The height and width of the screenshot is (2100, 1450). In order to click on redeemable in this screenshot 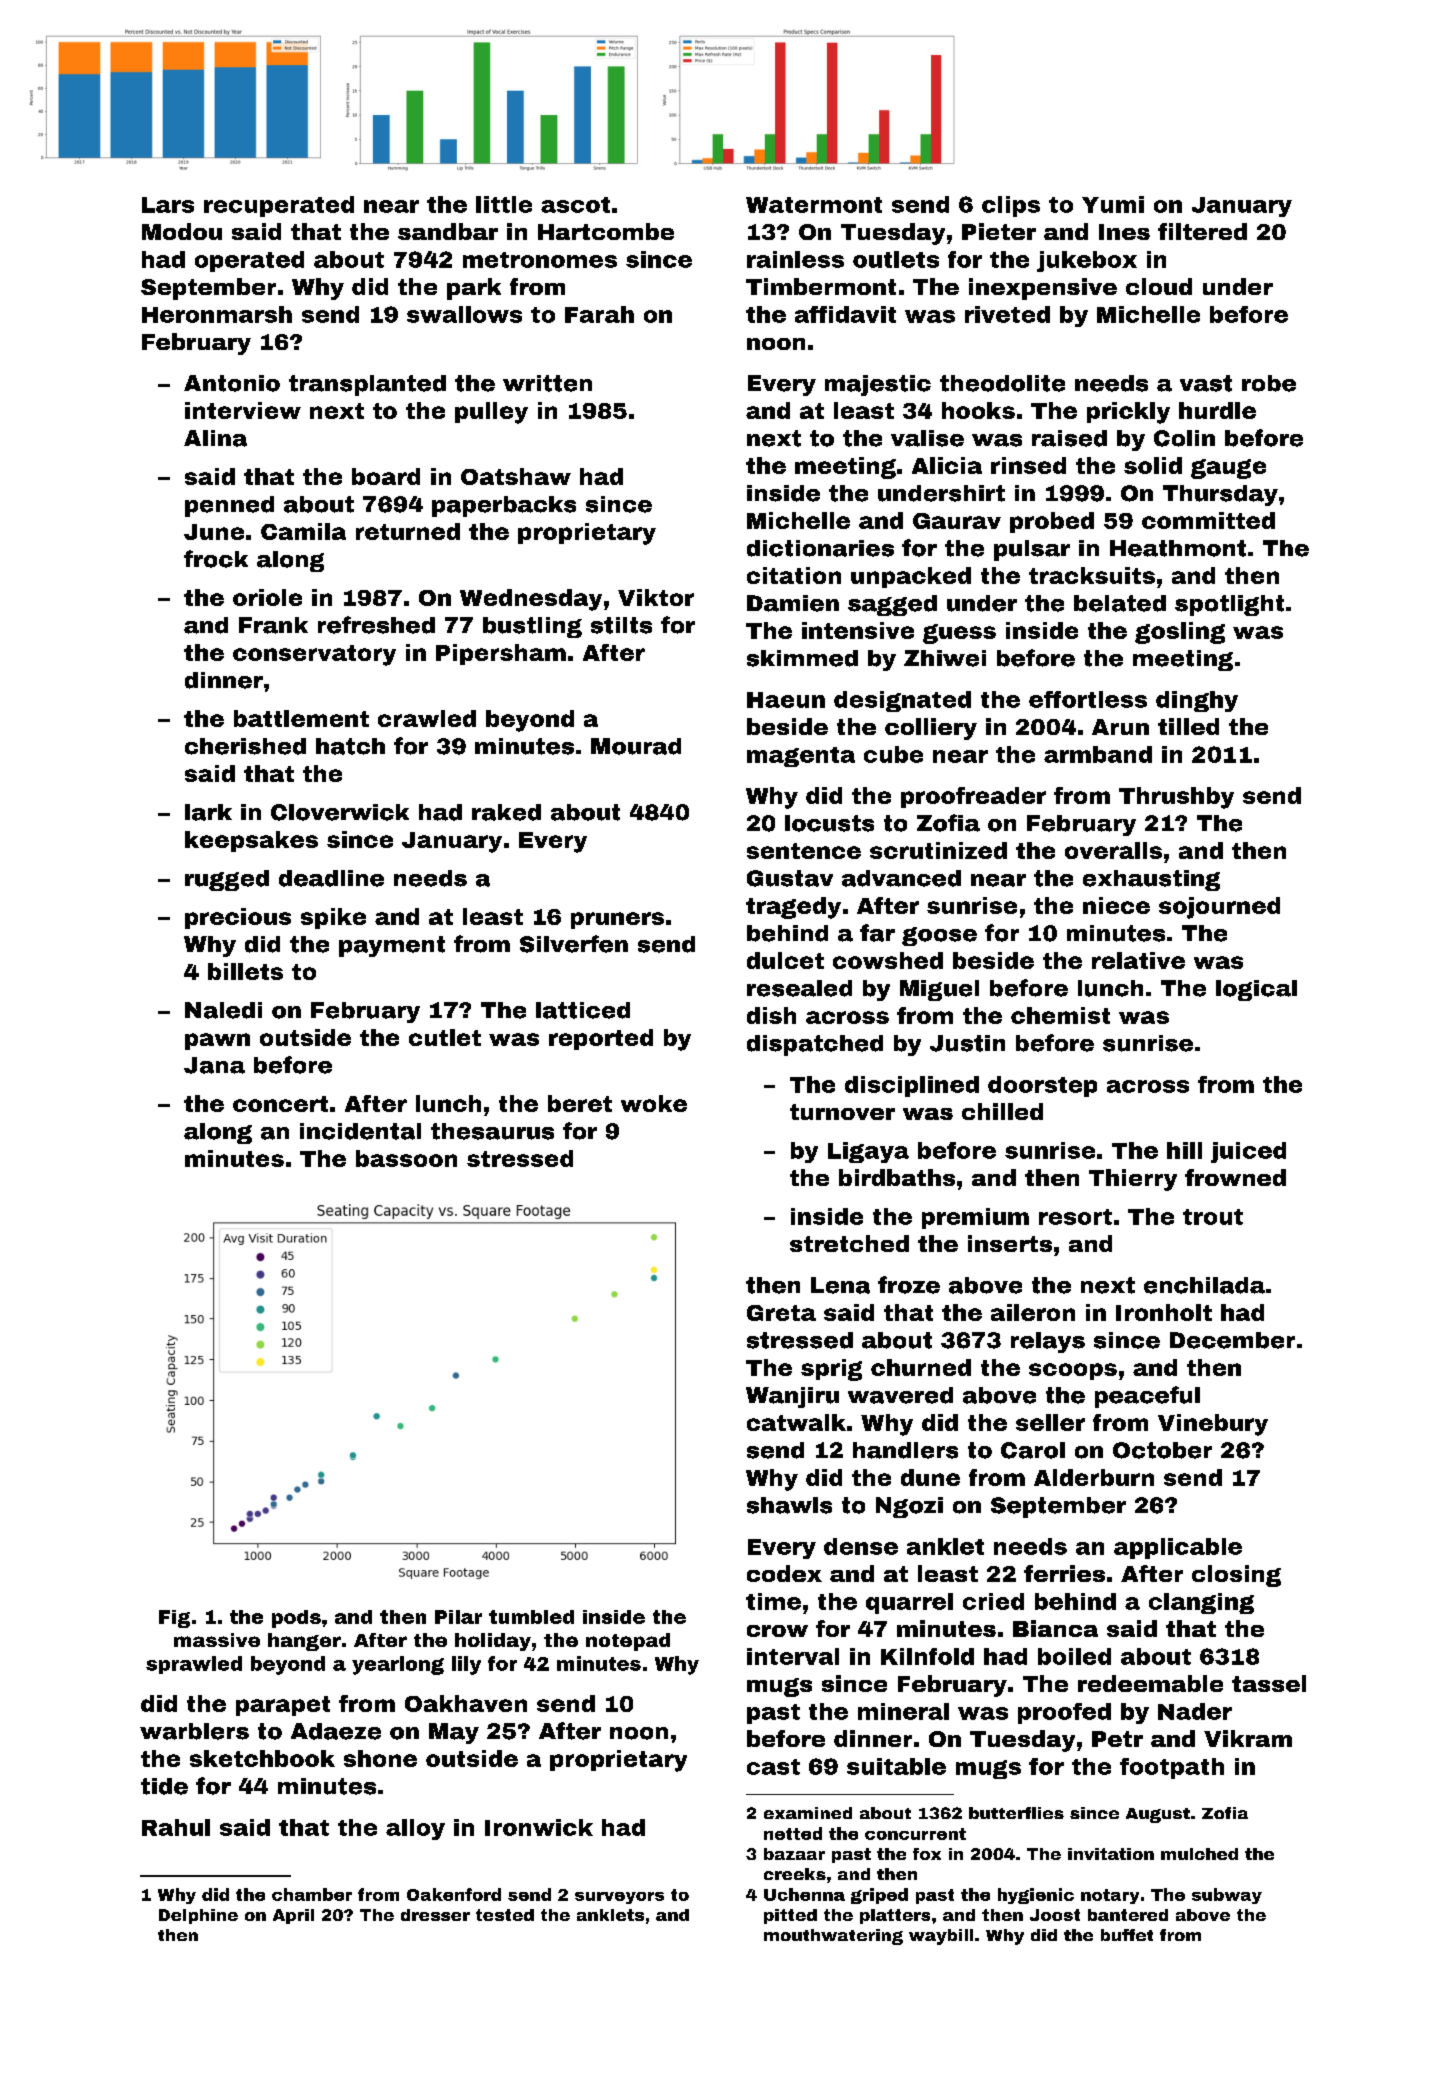, I will do `click(1150, 1683)`.
